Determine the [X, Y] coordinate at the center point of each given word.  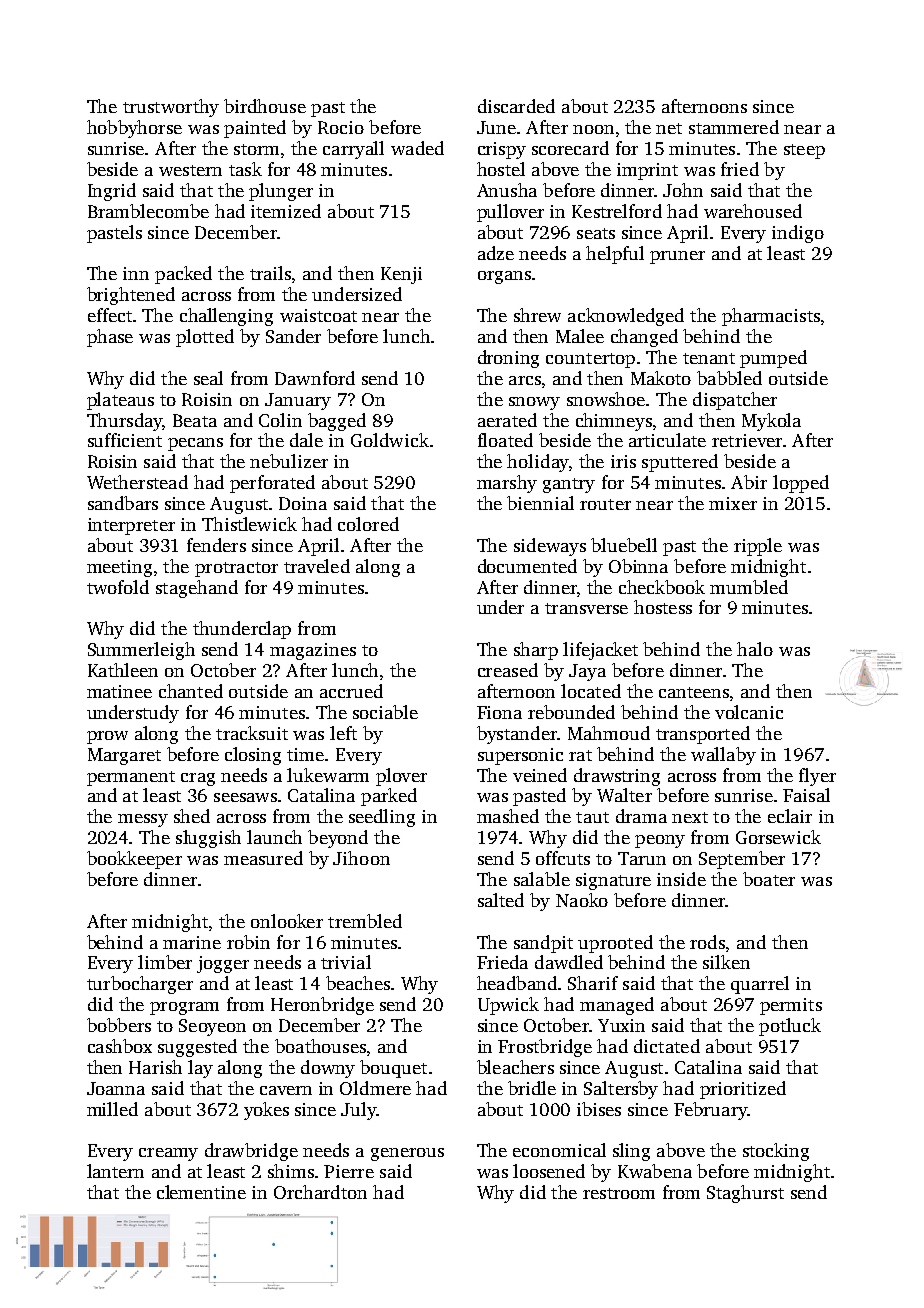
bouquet [393, 1069]
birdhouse [265, 106]
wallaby [723, 756]
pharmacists [771, 317]
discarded [516, 106]
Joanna [116, 1088]
